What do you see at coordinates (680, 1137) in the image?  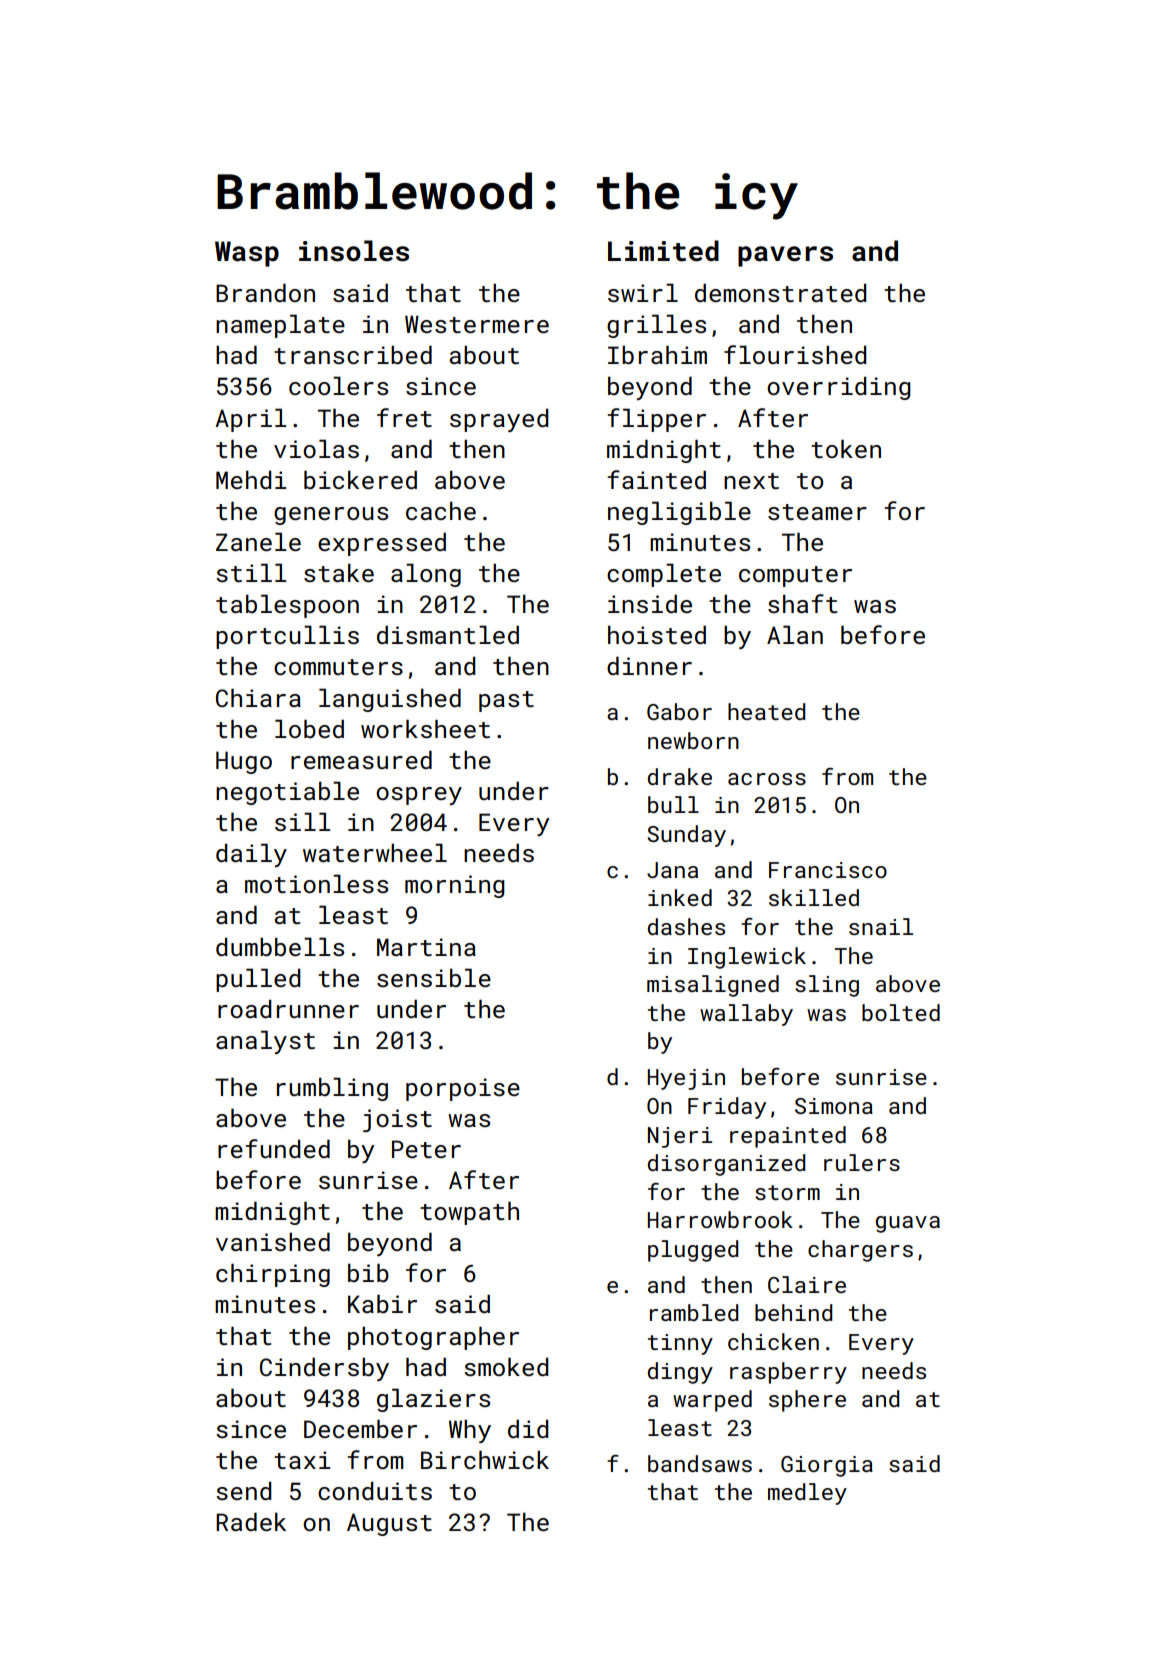 I see `Njeri` at bounding box center [680, 1137].
